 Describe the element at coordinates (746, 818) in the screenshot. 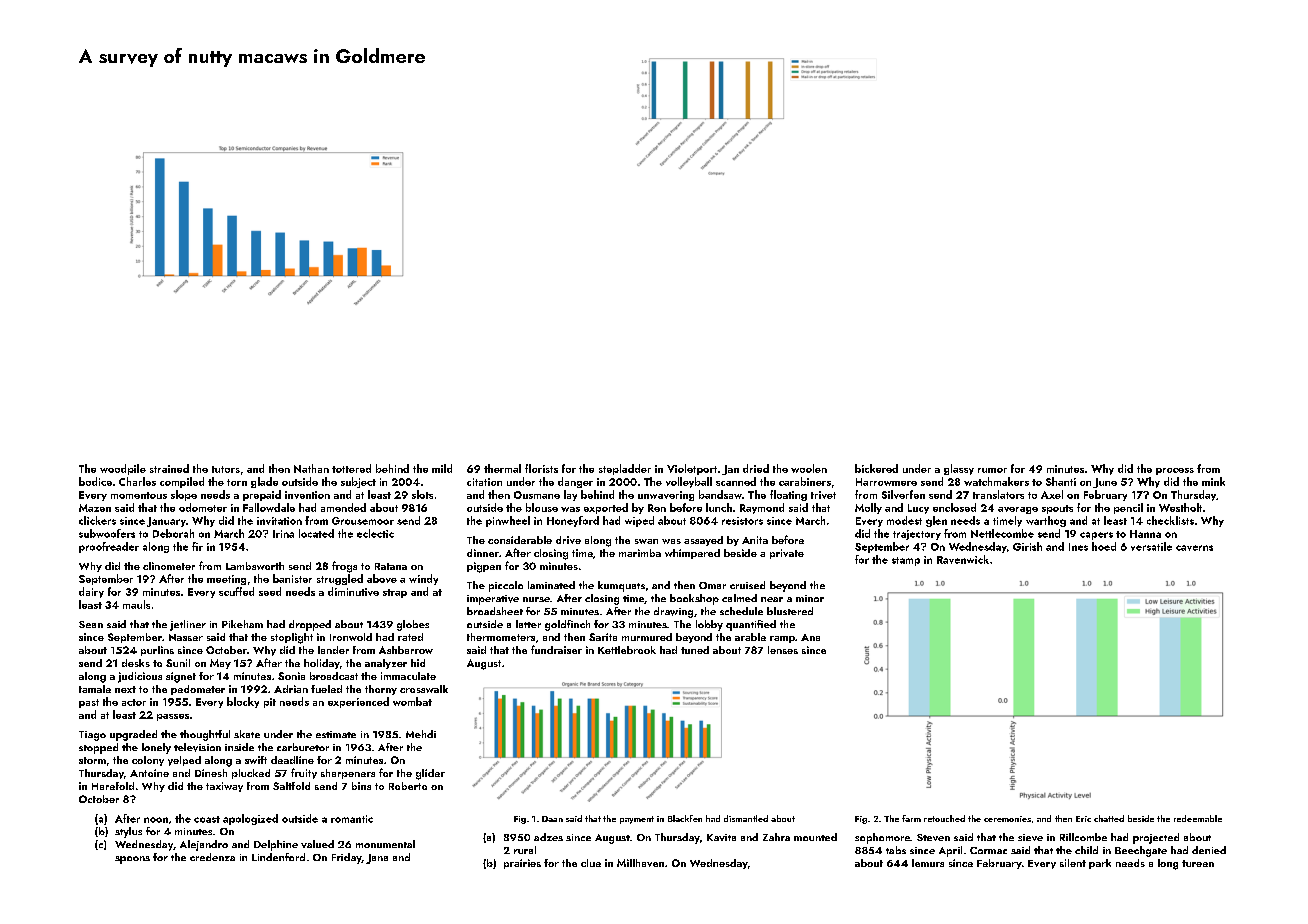

I see `dismantled` at that location.
